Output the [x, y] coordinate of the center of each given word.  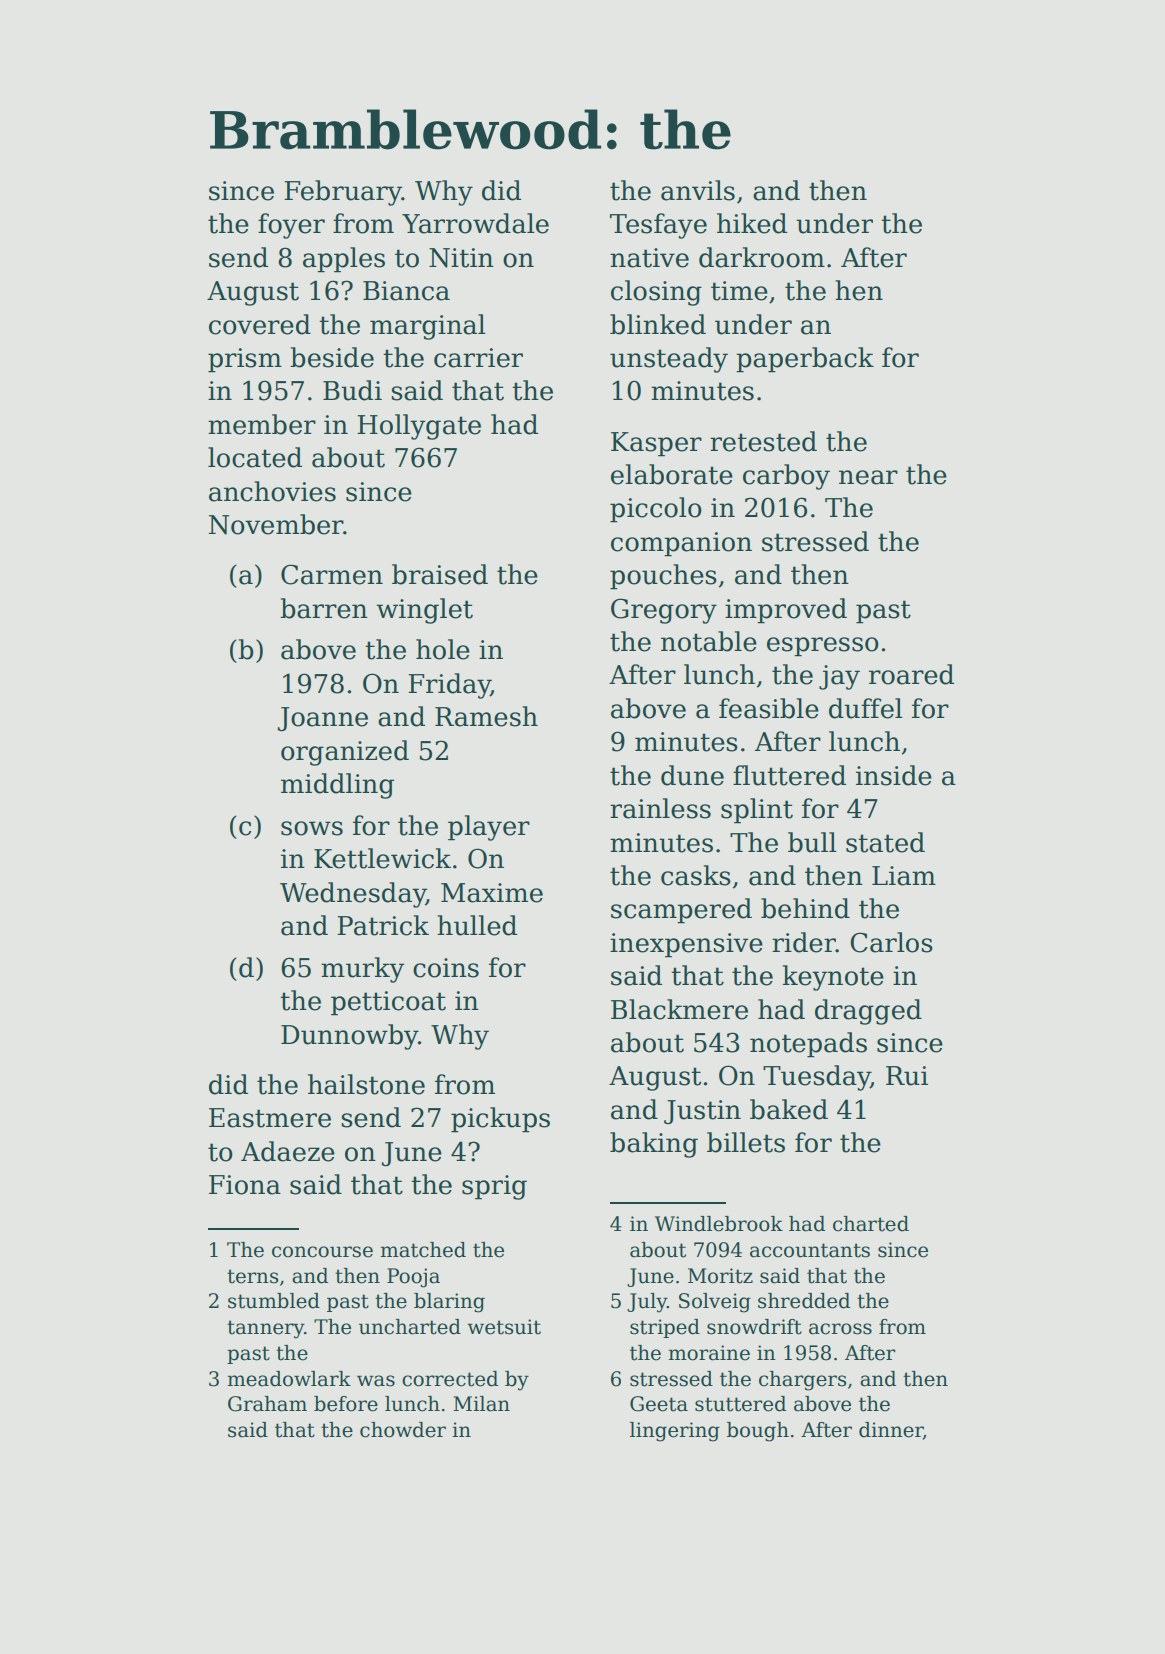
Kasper [656, 444]
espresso [823, 647]
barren [324, 608]
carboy [786, 477]
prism [245, 360]
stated [885, 842]
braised [440, 574]
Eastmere [270, 1118]
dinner [891, 1430]
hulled [477, 925]
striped [665, 1328]
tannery [265, 1329]
